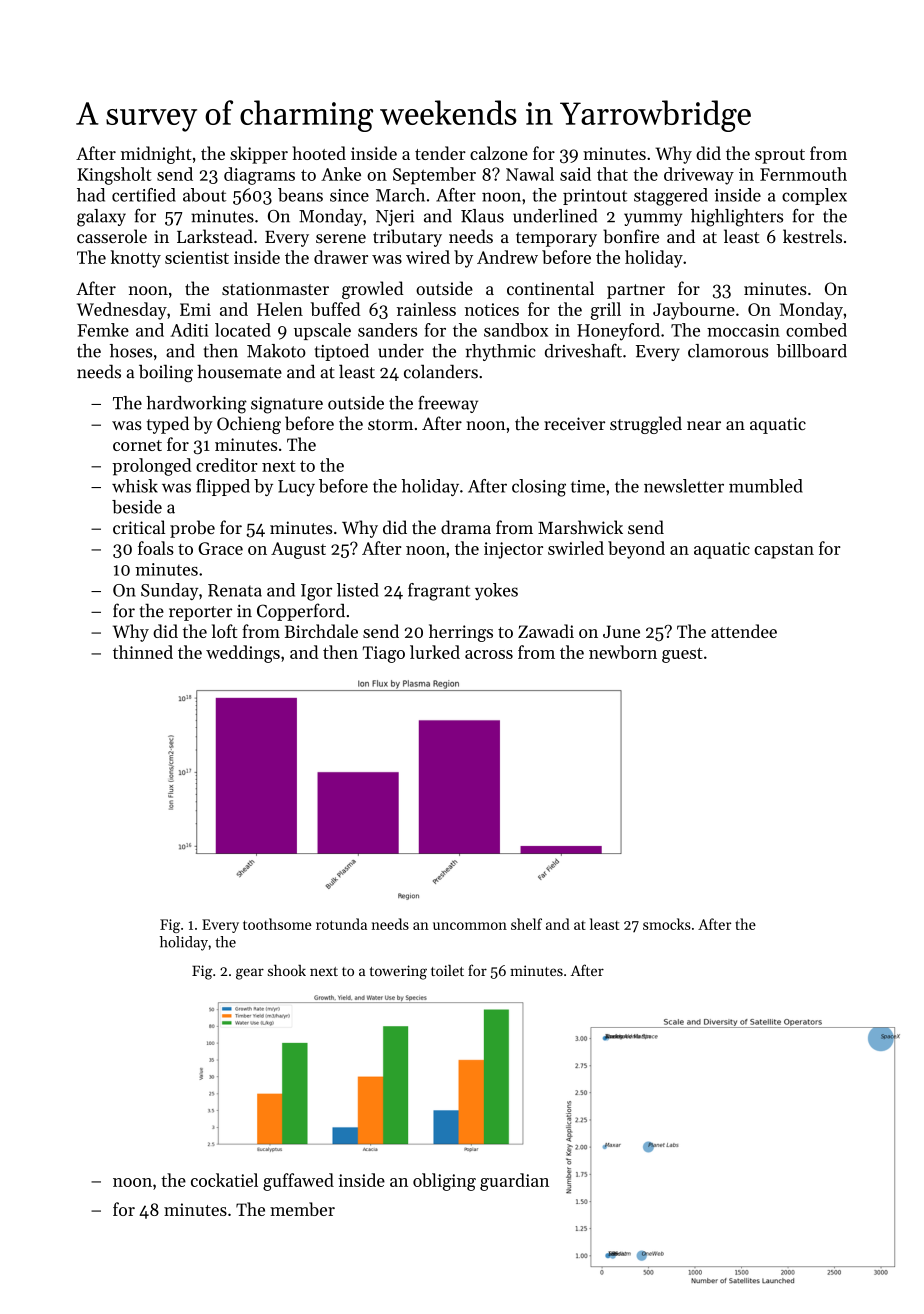 The width and height of the document is (924, 1314). I want to click on cockatiel, so click(224, 1180).
